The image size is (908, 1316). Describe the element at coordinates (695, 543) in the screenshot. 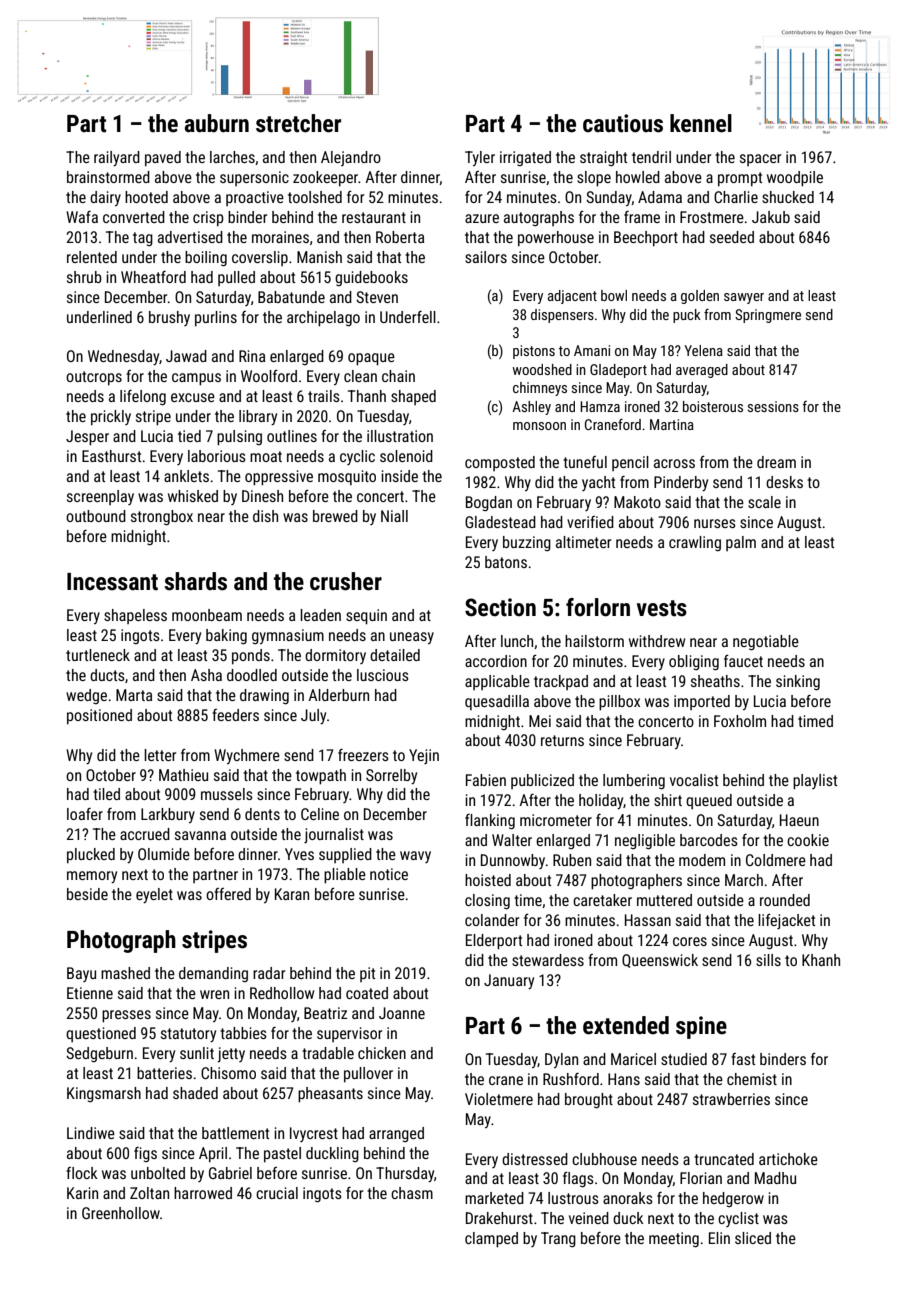

I see `crawling` at that location.
